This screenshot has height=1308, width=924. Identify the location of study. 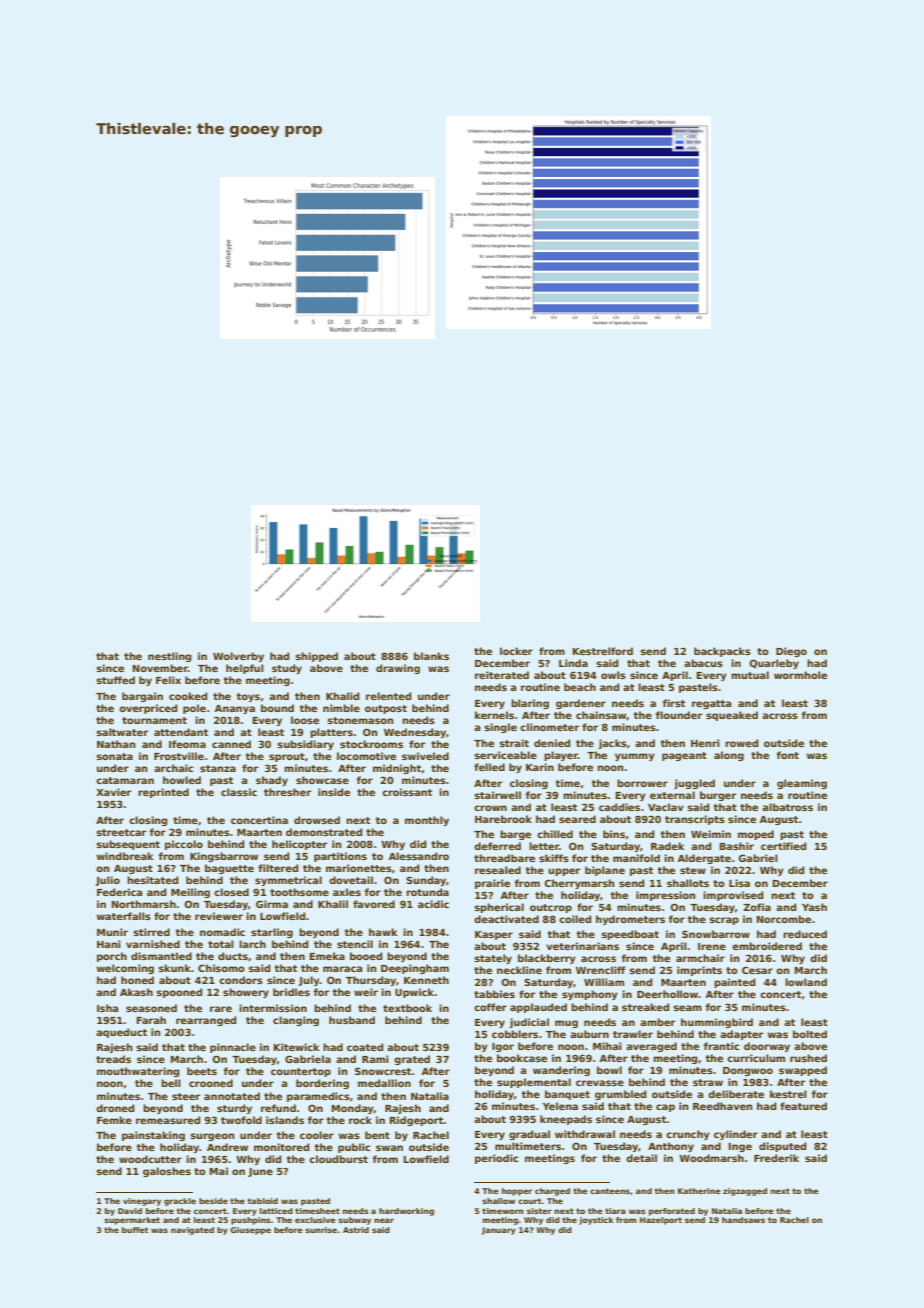
(287, 669).
